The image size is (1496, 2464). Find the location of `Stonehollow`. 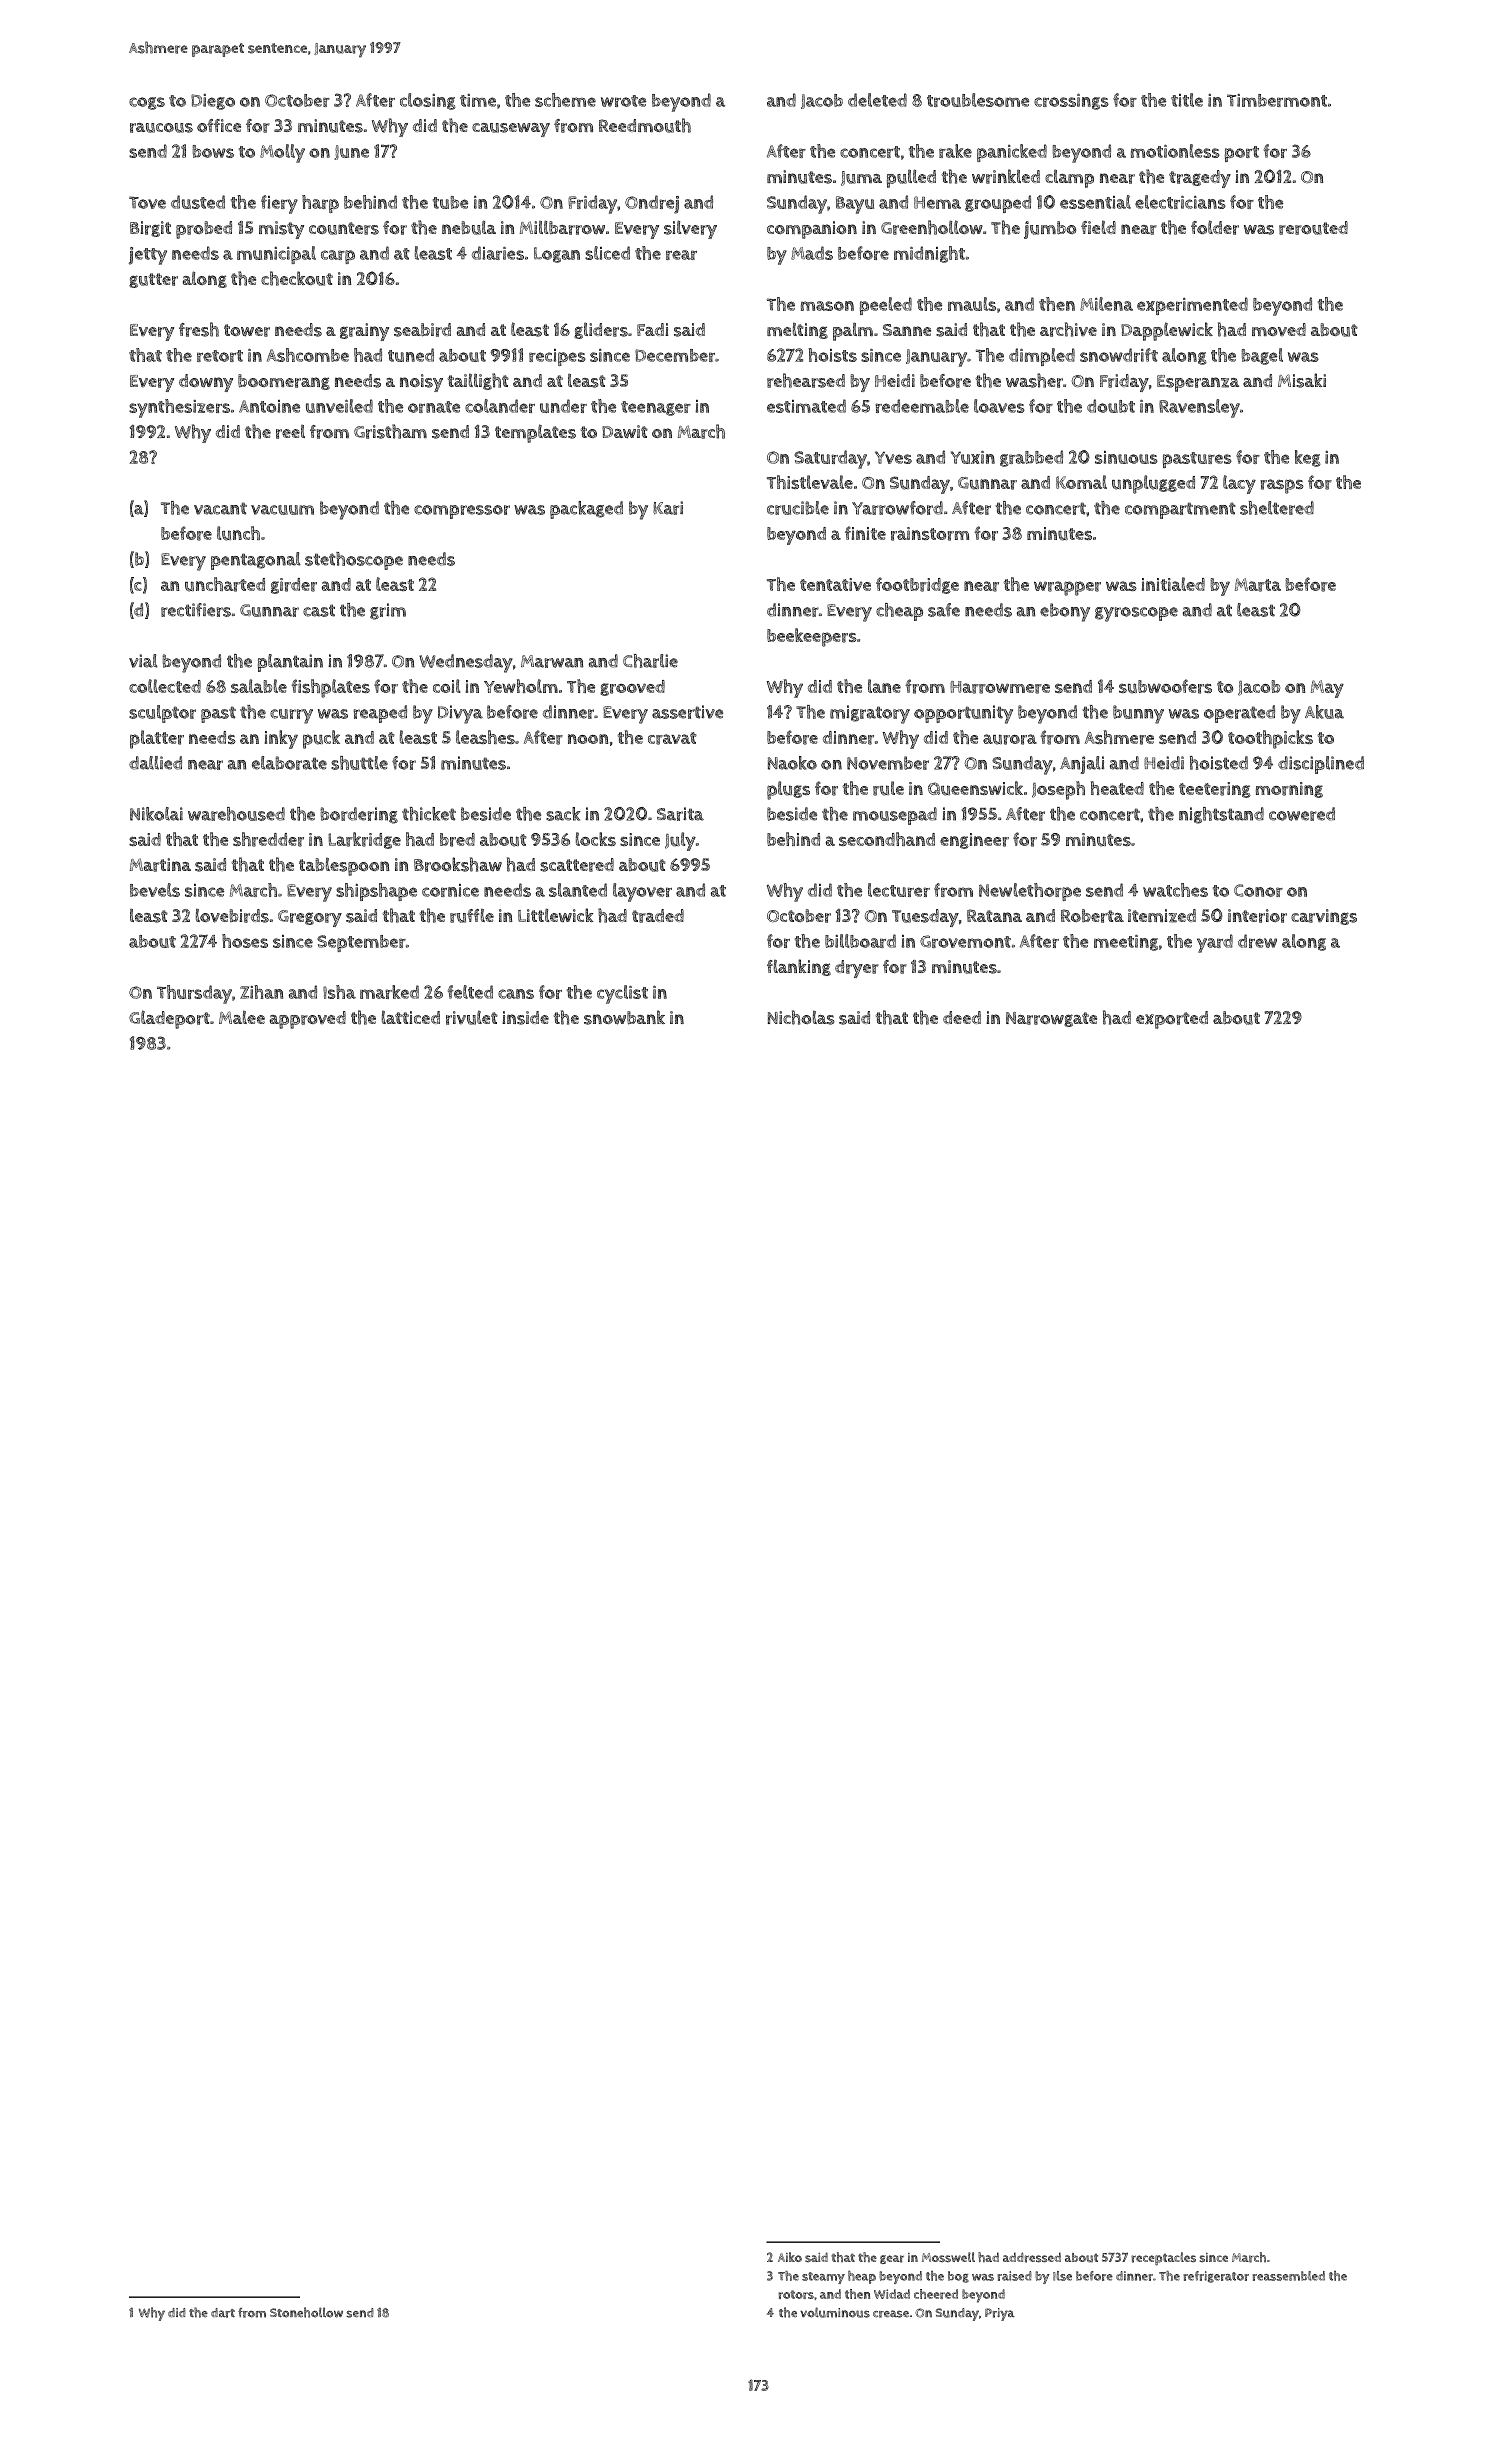

Stonehollow is located at coordinates (306, 2312).
